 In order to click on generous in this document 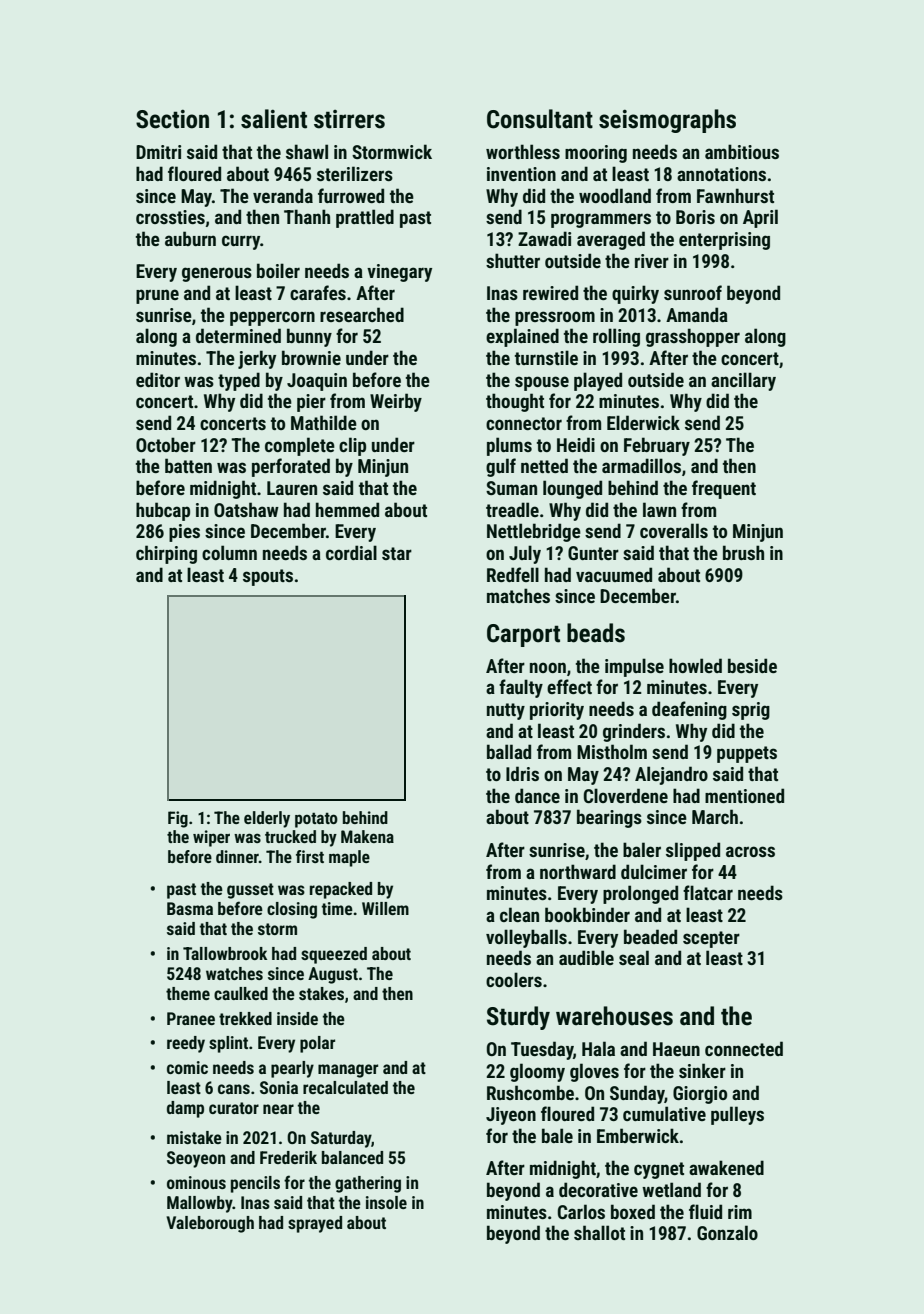, I will do `click(217, 274)`.
